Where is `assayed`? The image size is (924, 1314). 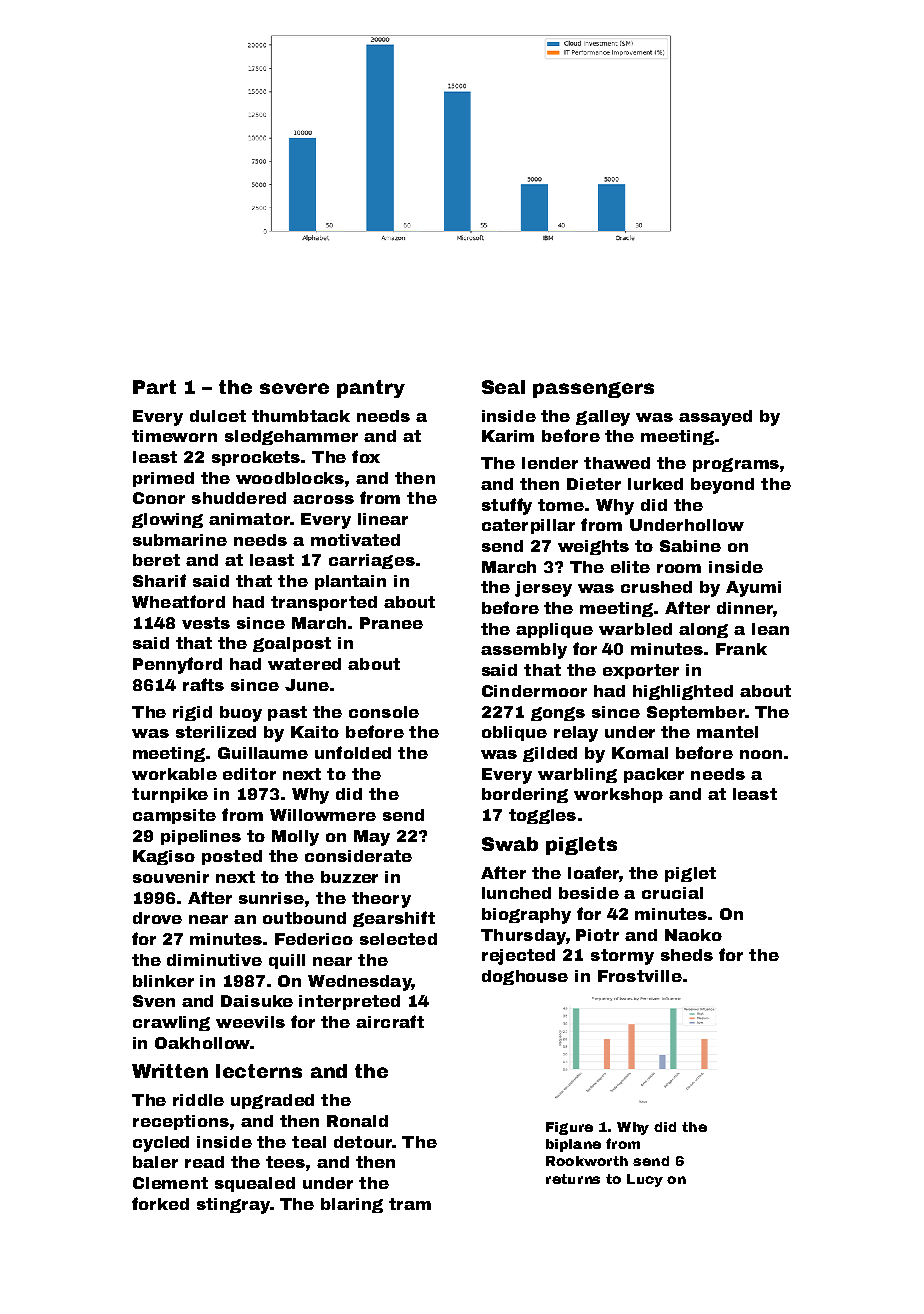
assayed is located at coordinates (715, 418).
